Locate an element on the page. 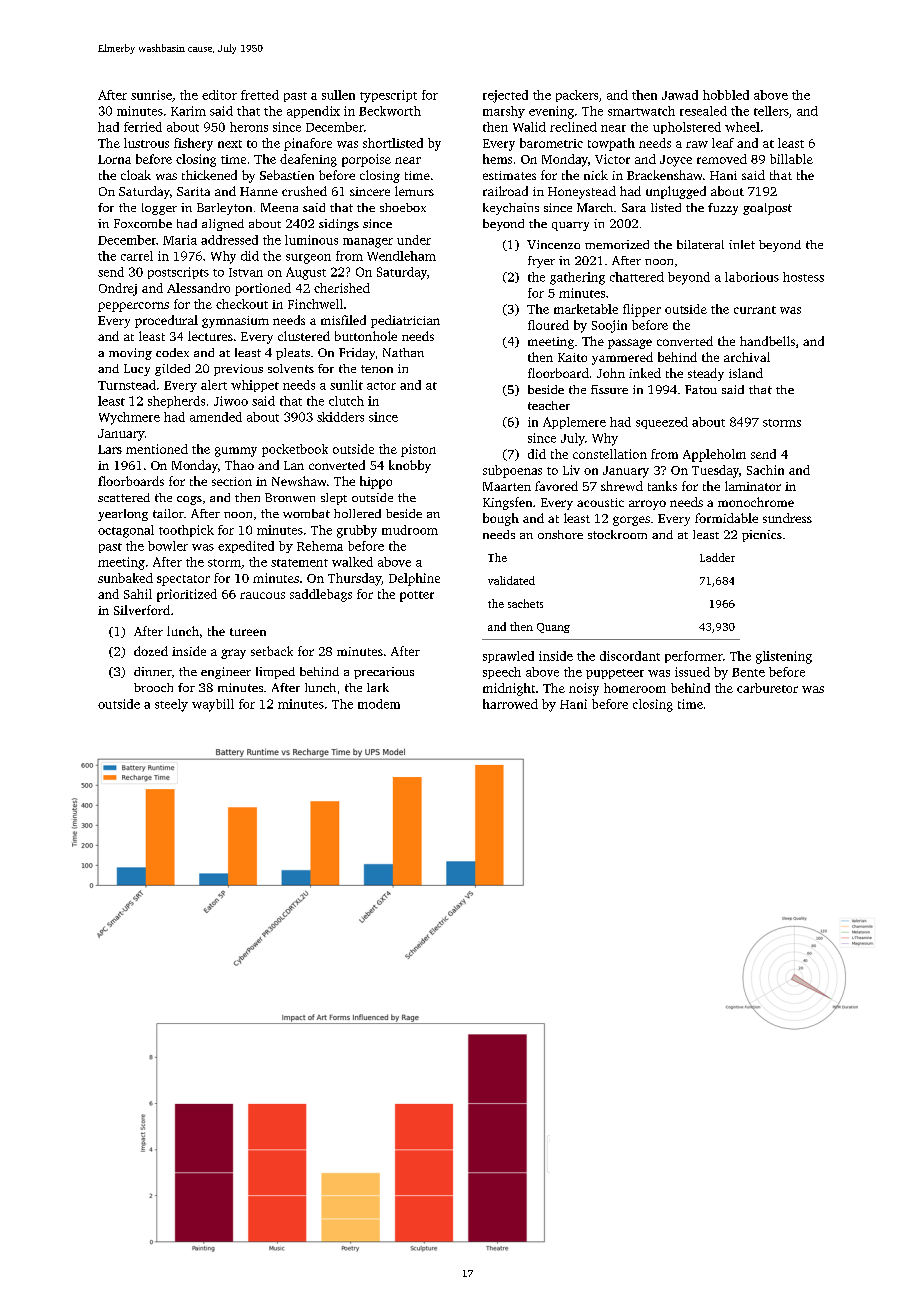 This page has width=924, height=1308. unplugged is located at coordinates (676, 192).
